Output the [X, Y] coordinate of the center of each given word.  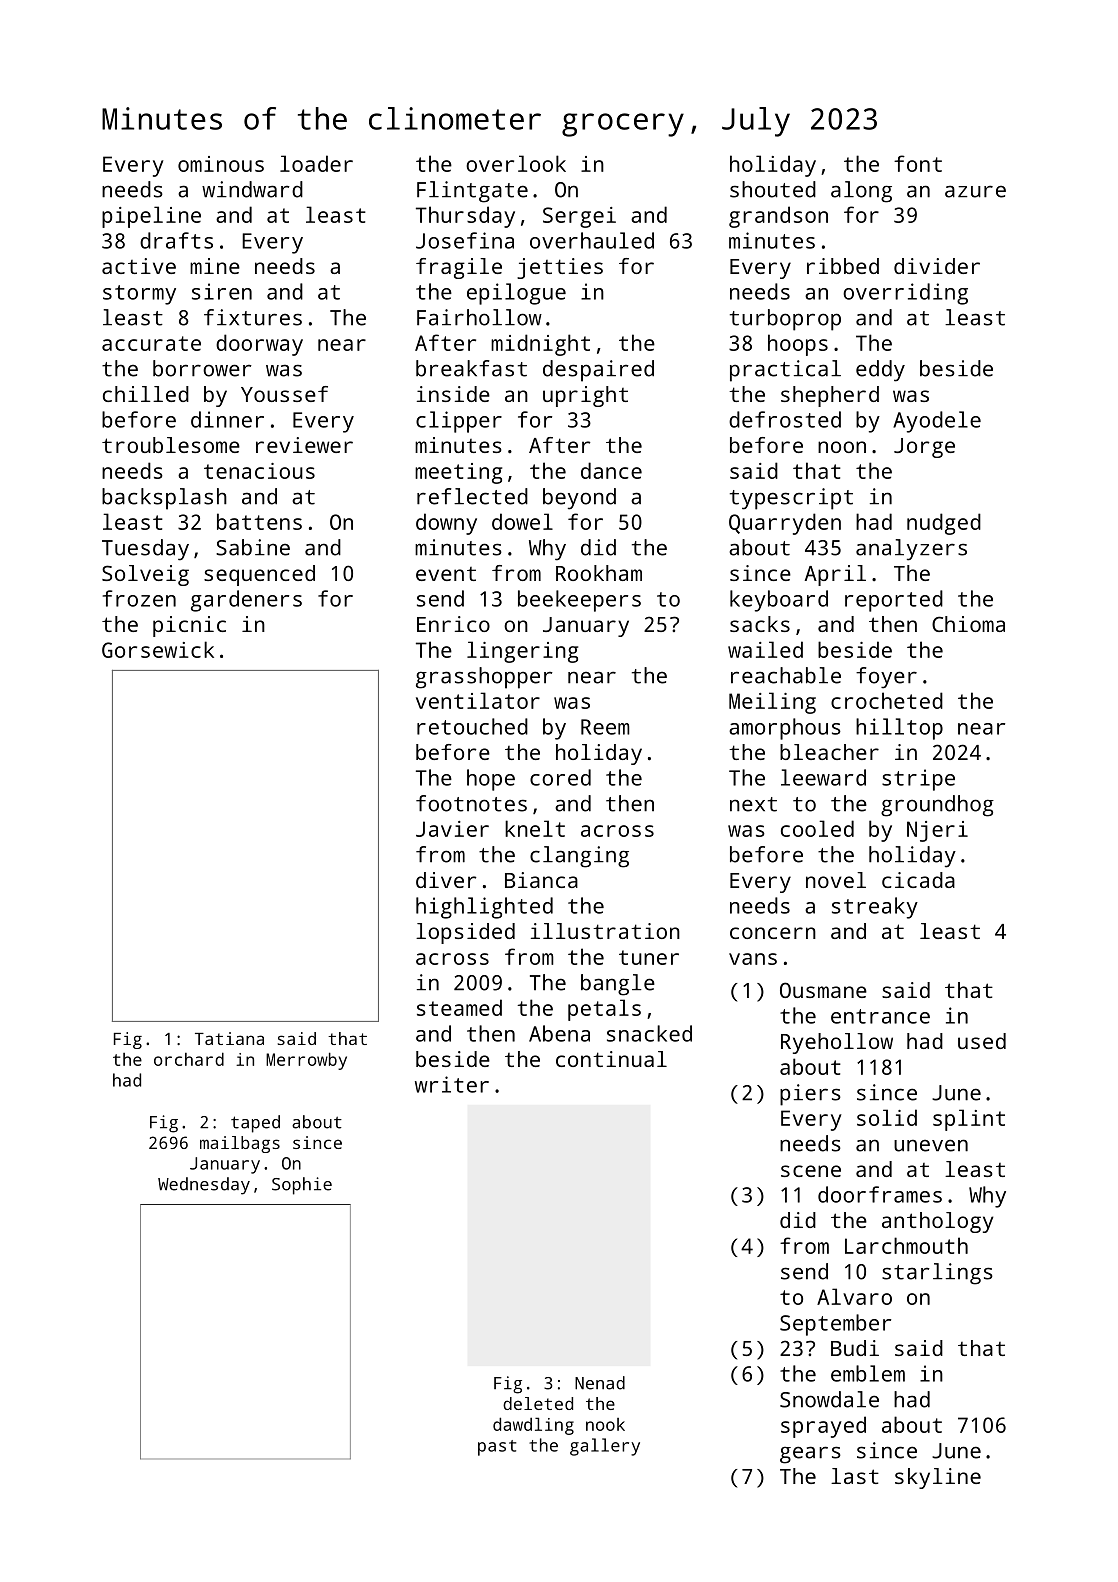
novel [836, 880]
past [497, 1448]
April [835, 575]
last [855, 1476]
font [918, 163]
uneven [931, 1145]
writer [452, 1084]
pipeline [151, 217]
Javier [452, 829]
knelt [535, 828]
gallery [605, 1447]
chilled [146, 394]
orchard [189, 1059]
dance [611, 470]
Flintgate [472, 192]
